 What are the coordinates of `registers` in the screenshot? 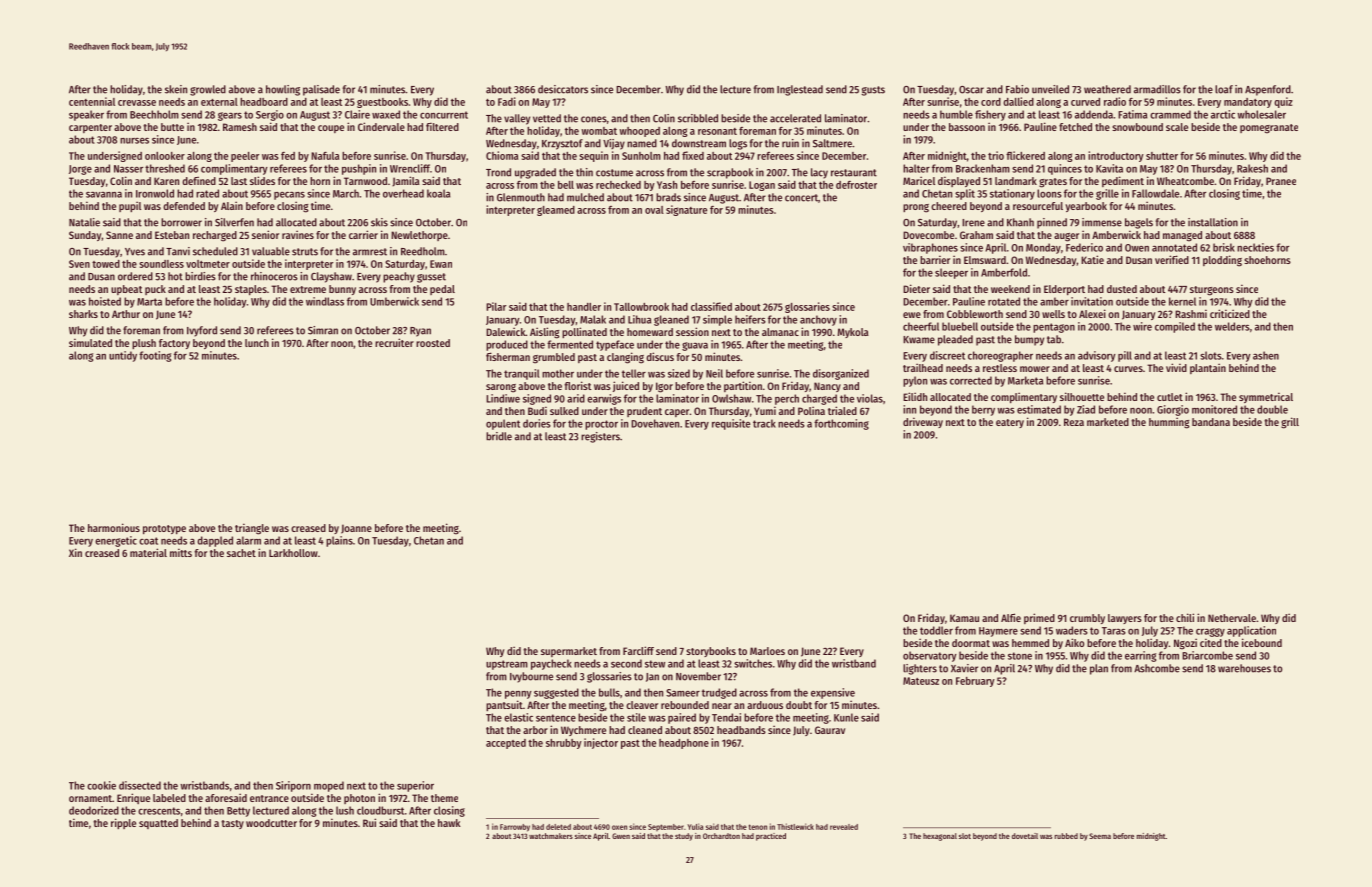 It's located at (600, 437).
